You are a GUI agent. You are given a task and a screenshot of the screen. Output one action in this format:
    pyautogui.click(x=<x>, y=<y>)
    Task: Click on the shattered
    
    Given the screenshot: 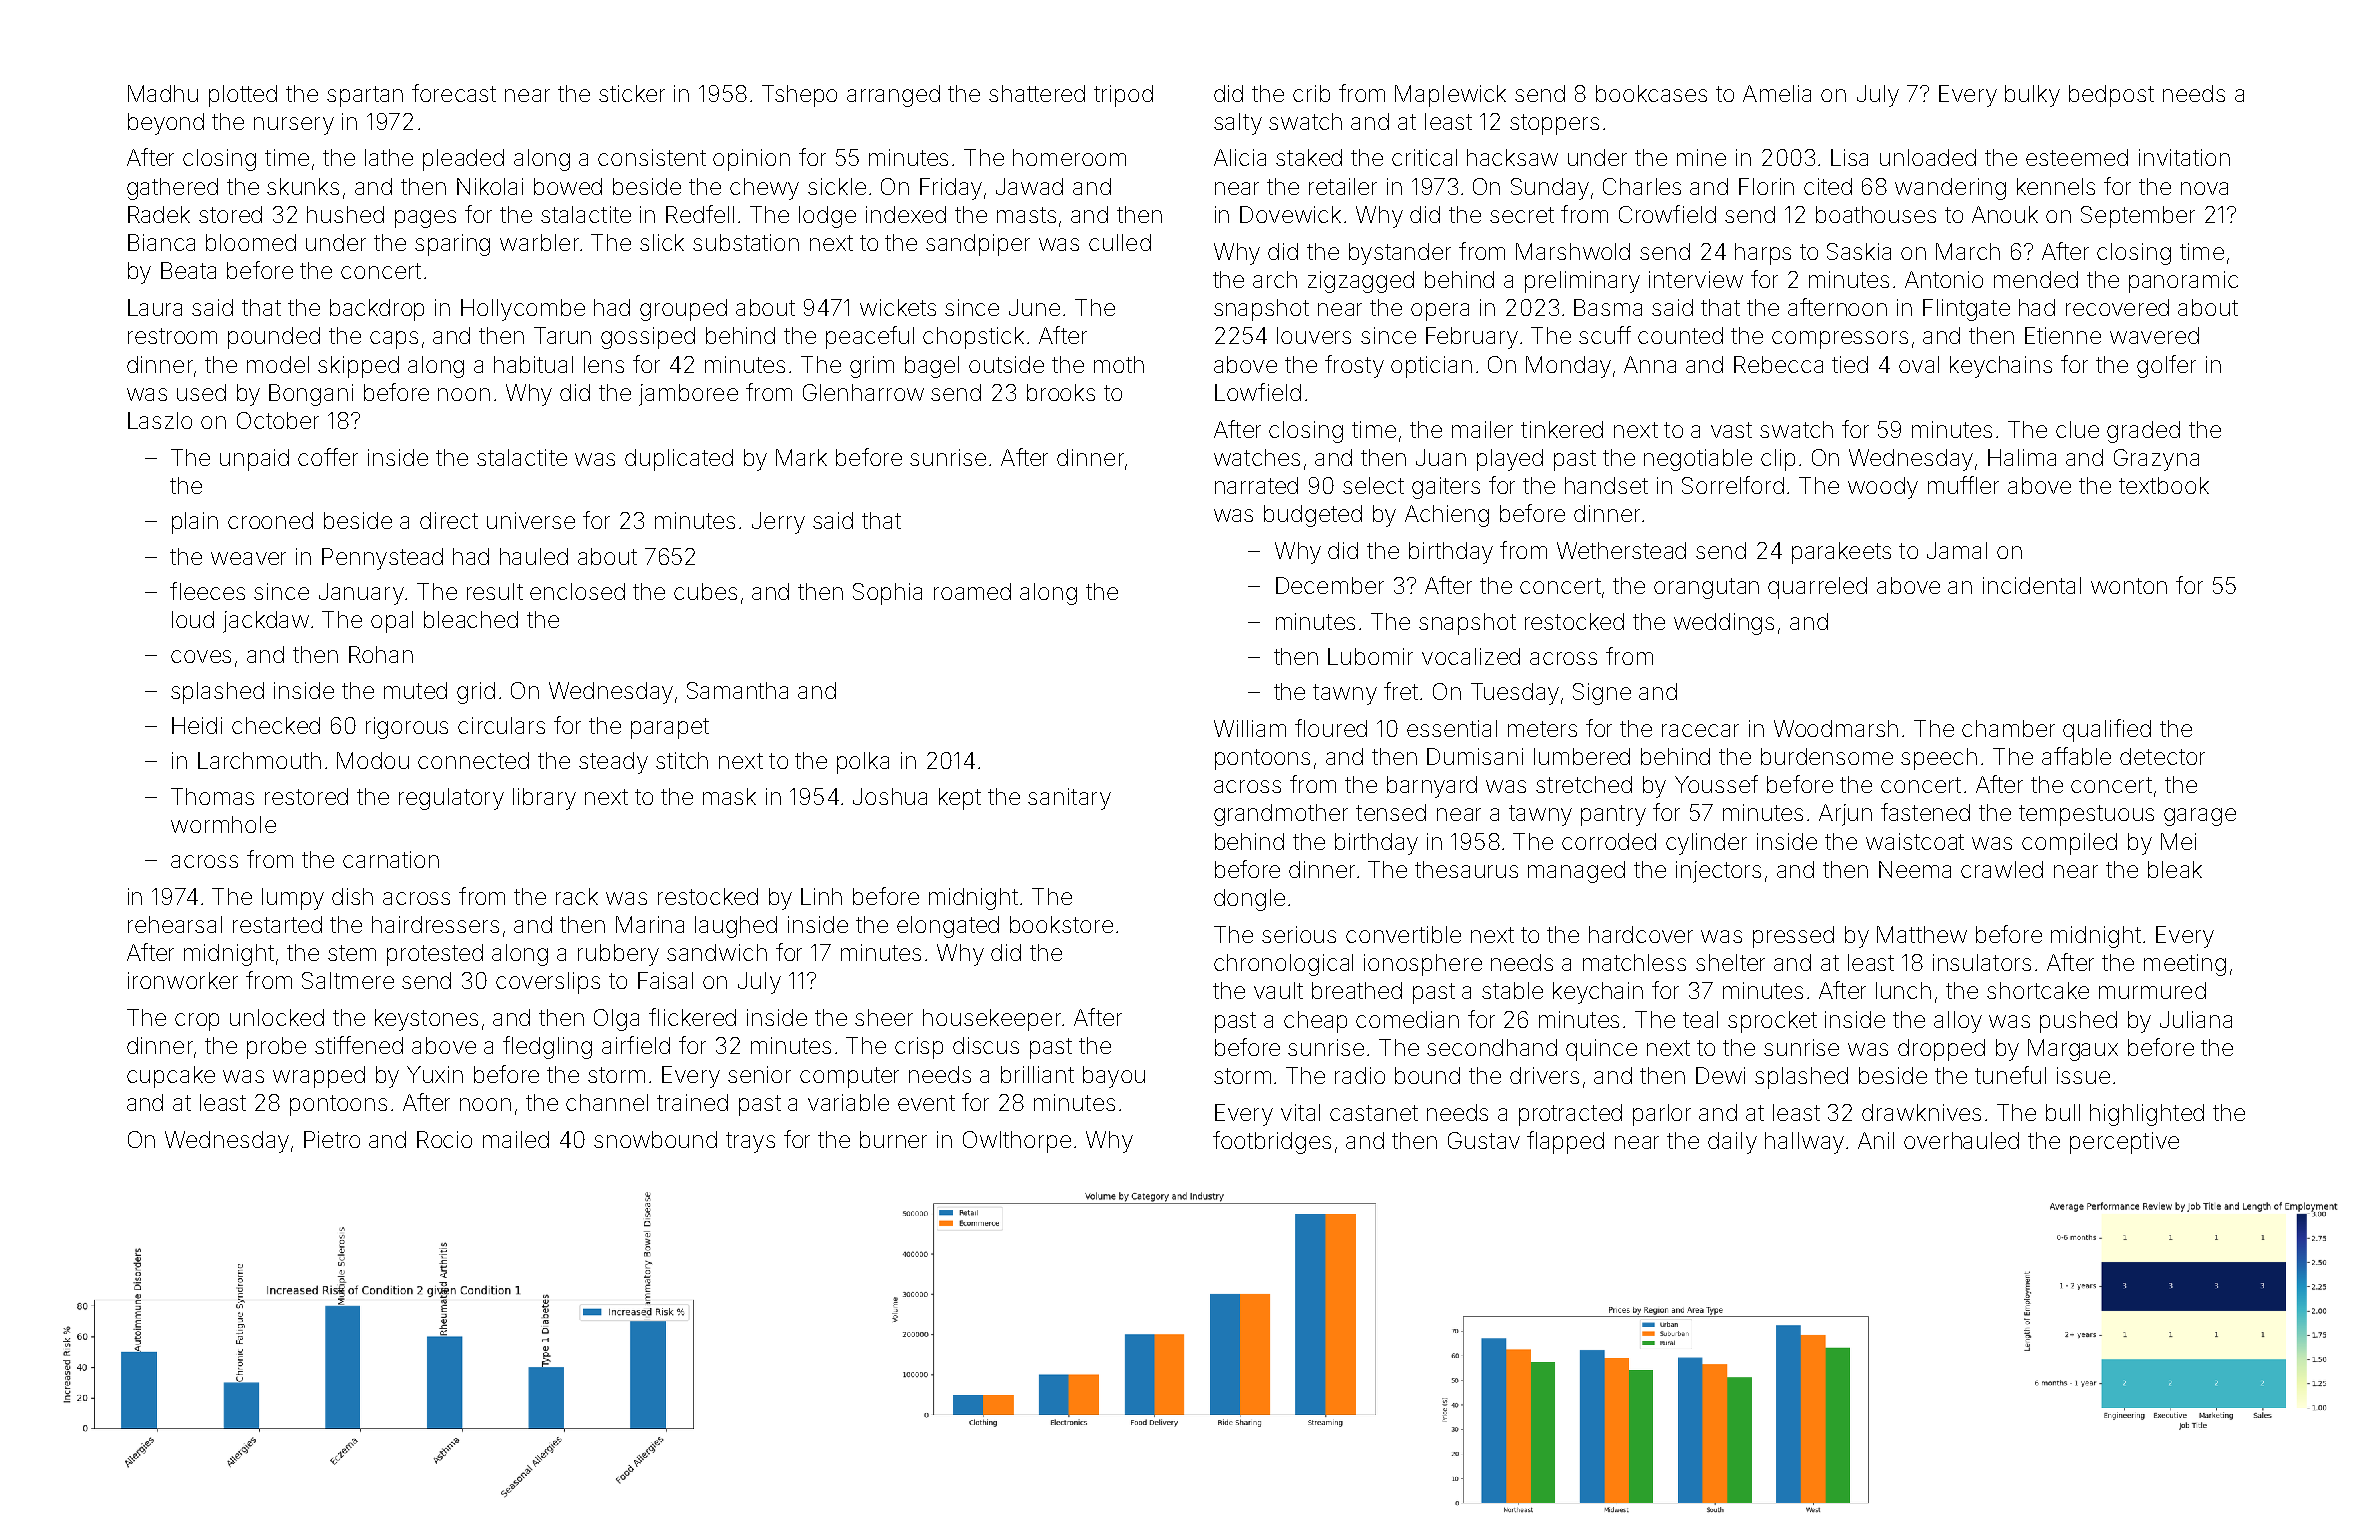 What is the action you would take?
    pyautogui.click(x=1037, y=93)
